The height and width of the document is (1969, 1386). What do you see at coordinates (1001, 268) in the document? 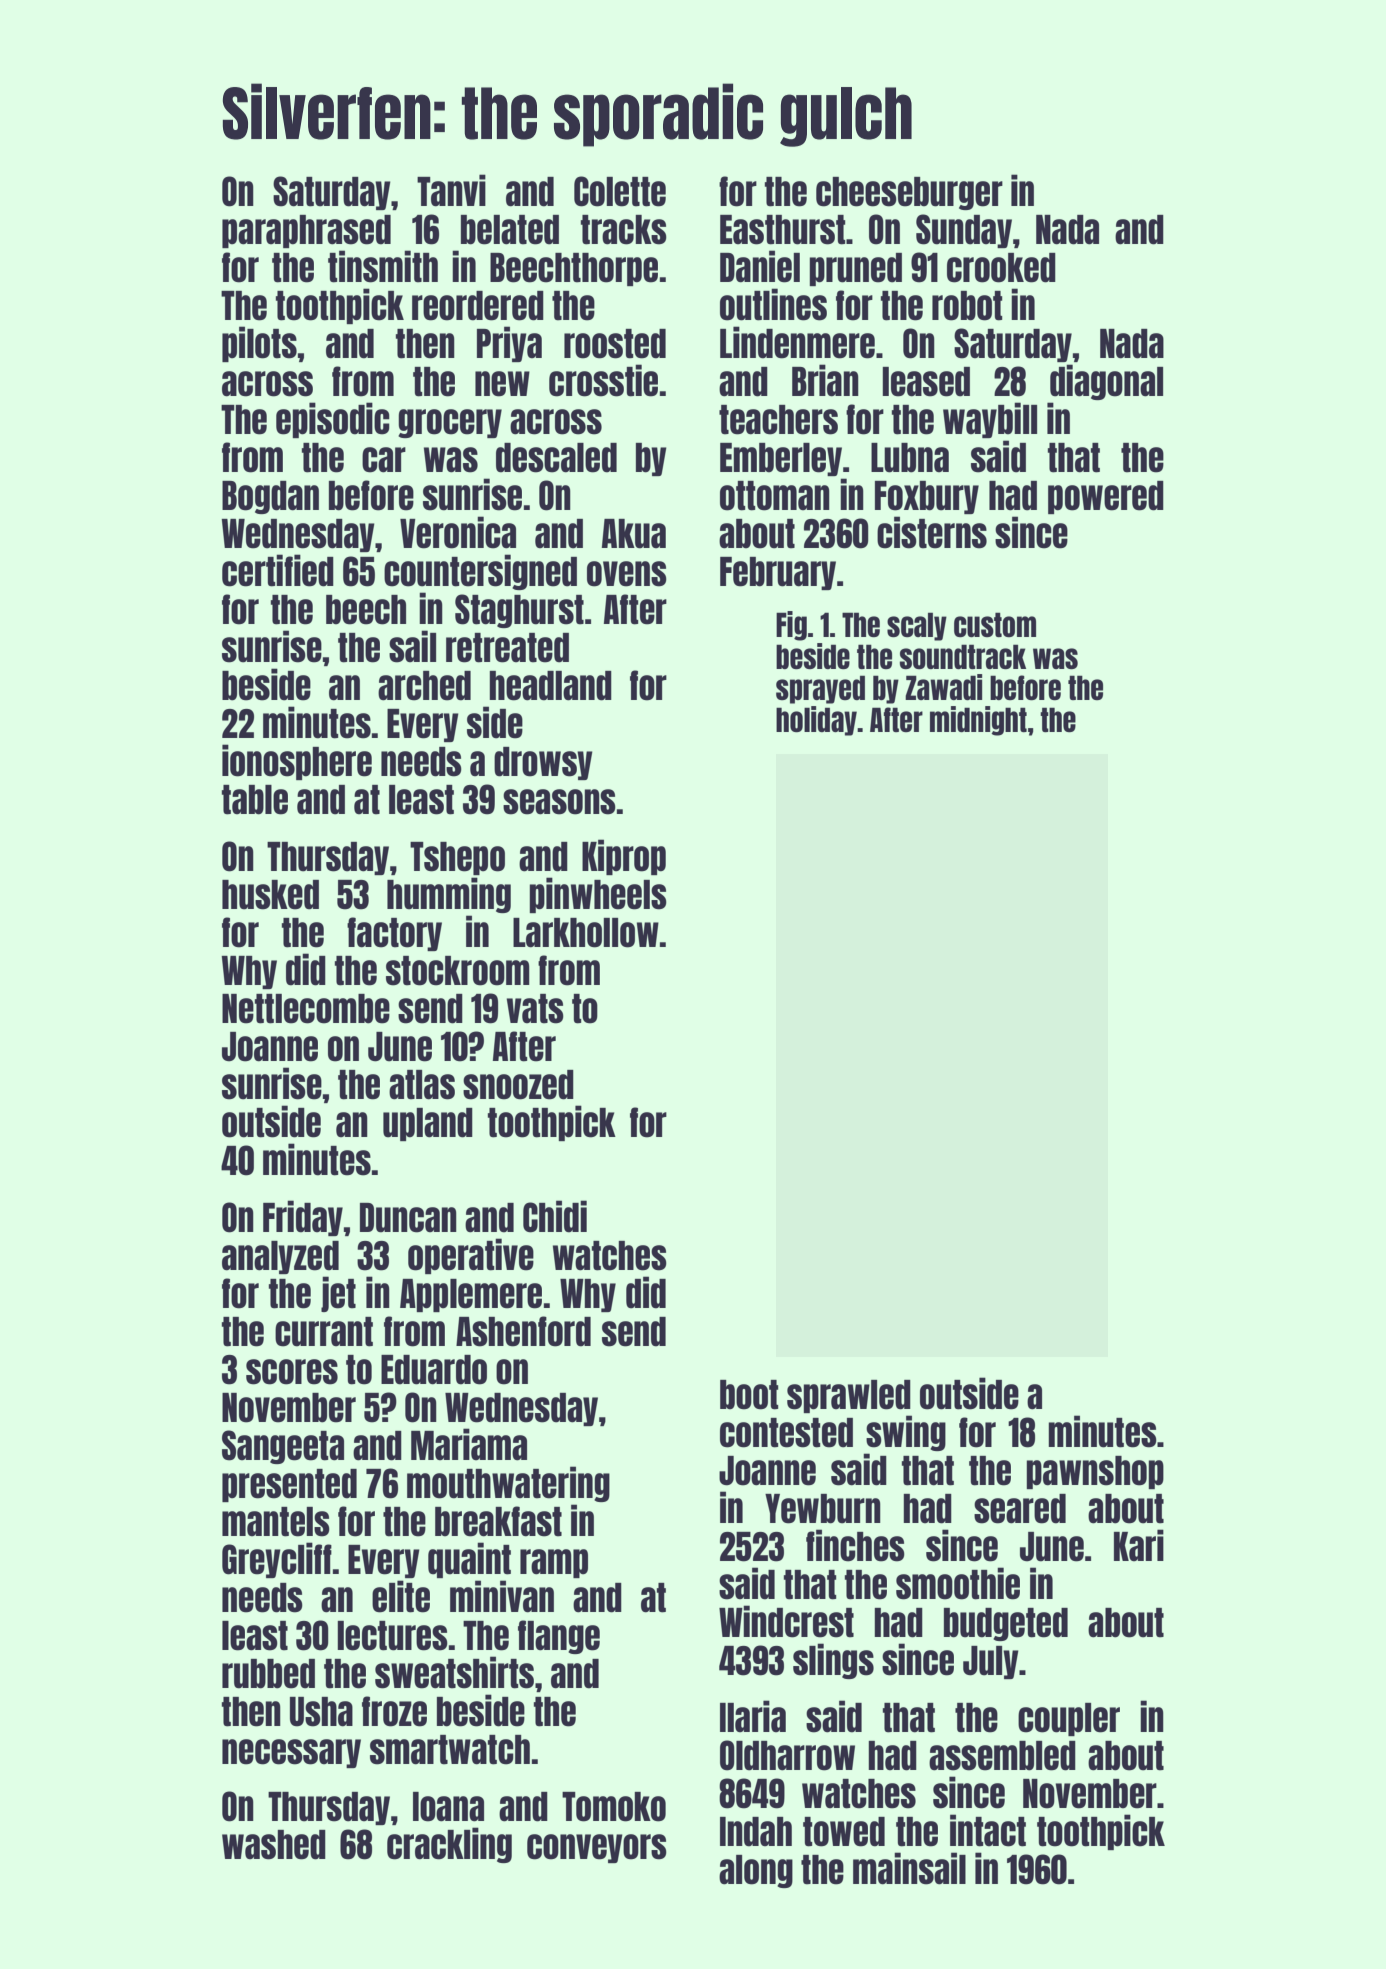
I see `crooked` at bounding box center [1001, 268].
